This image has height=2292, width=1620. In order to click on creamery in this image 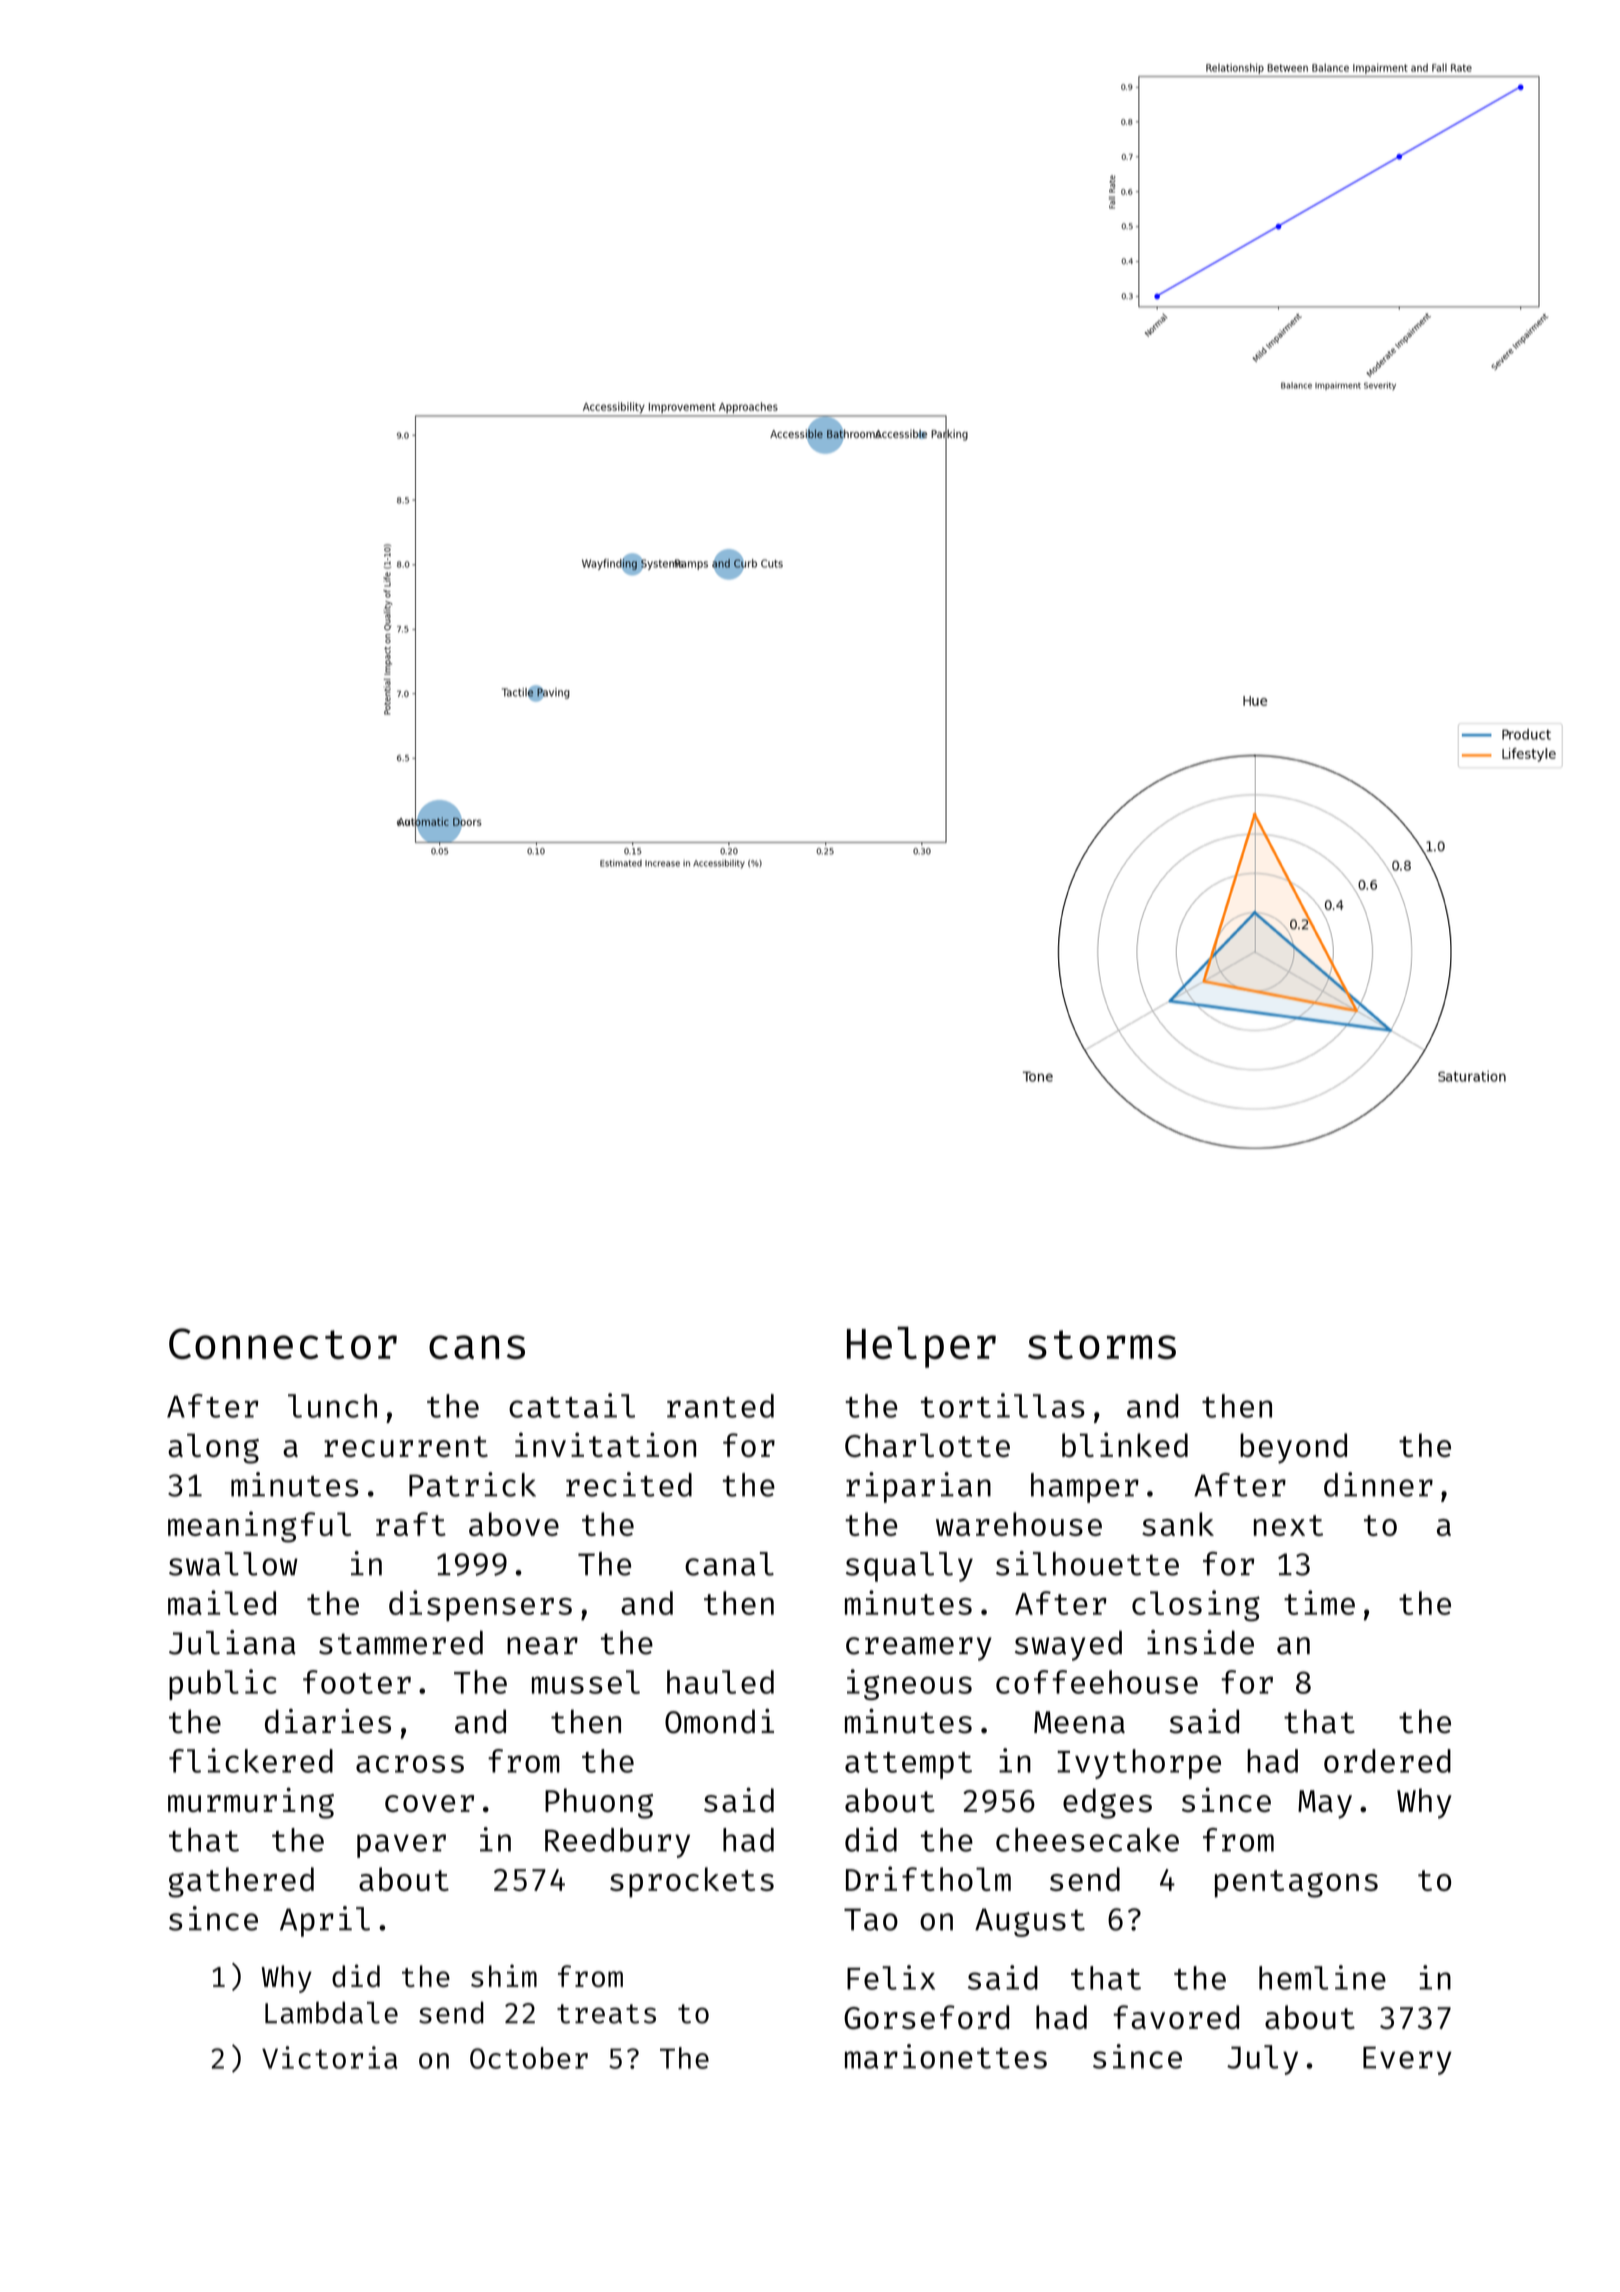, I will do `click(919, 1649)`.
